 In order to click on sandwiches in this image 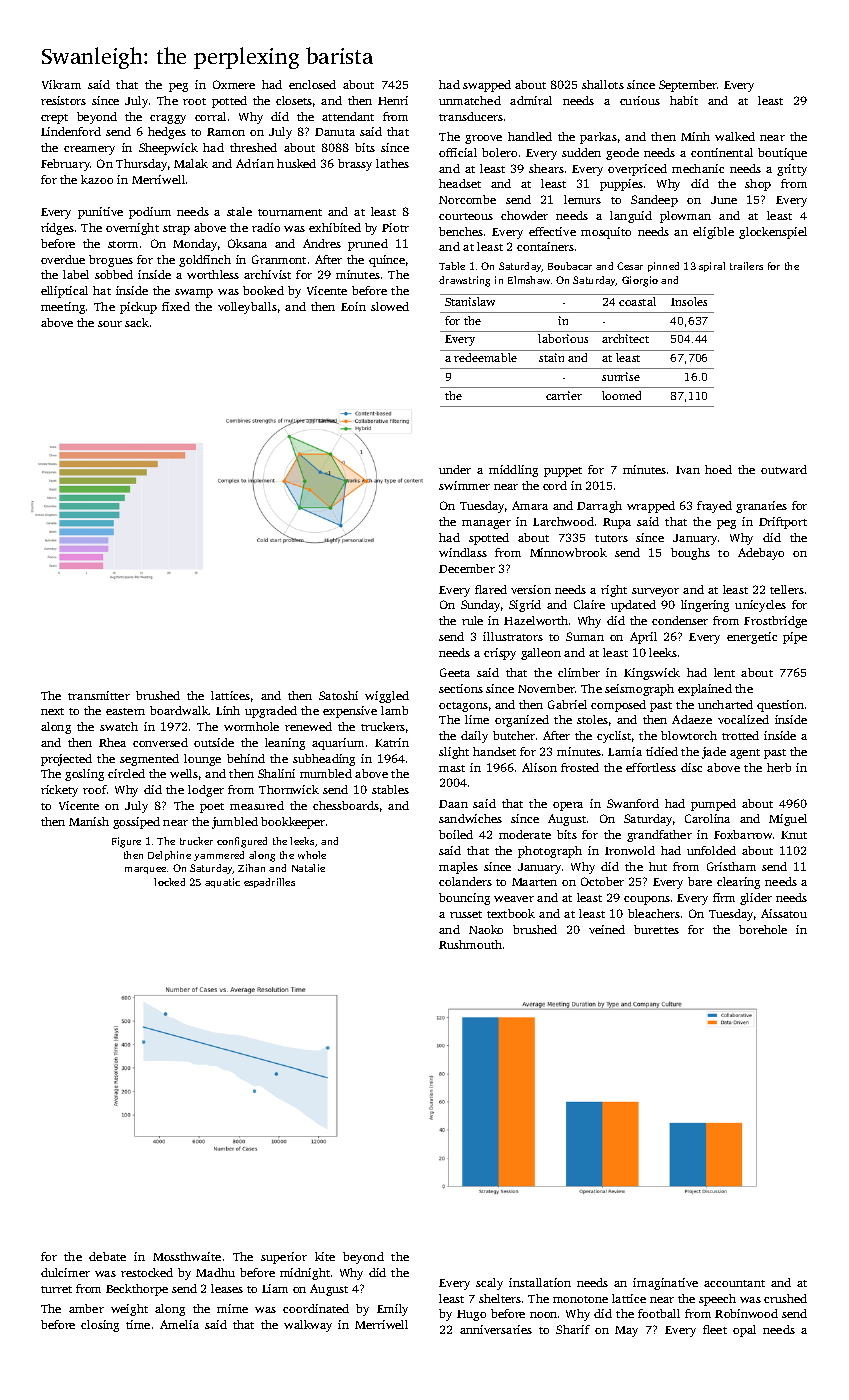, I will do `click(470, 818)`.
